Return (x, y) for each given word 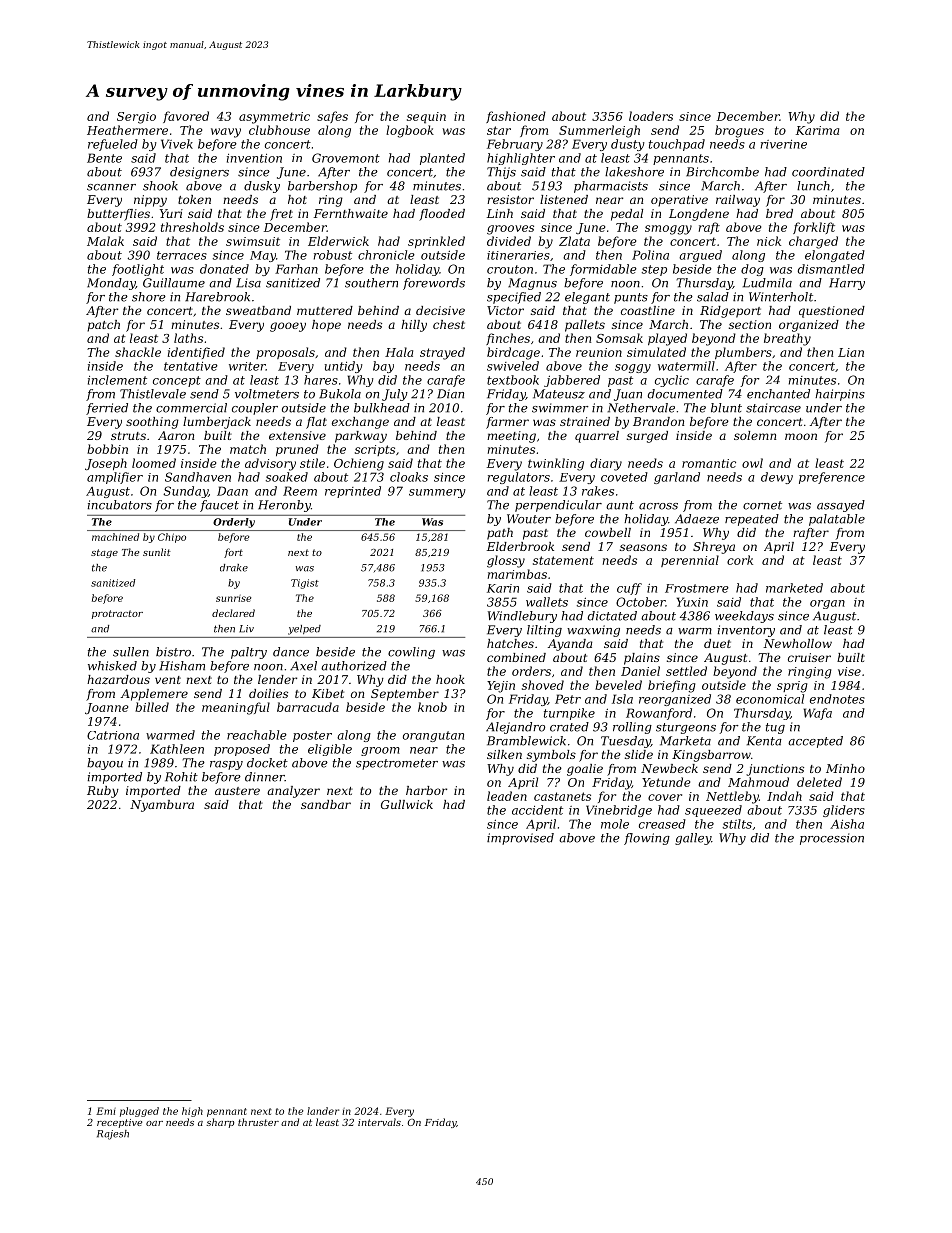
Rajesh (113, 1135)
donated (224, 269)
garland (677, 478)
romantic (709, 463)
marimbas (517, 574)
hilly (414, 326)
